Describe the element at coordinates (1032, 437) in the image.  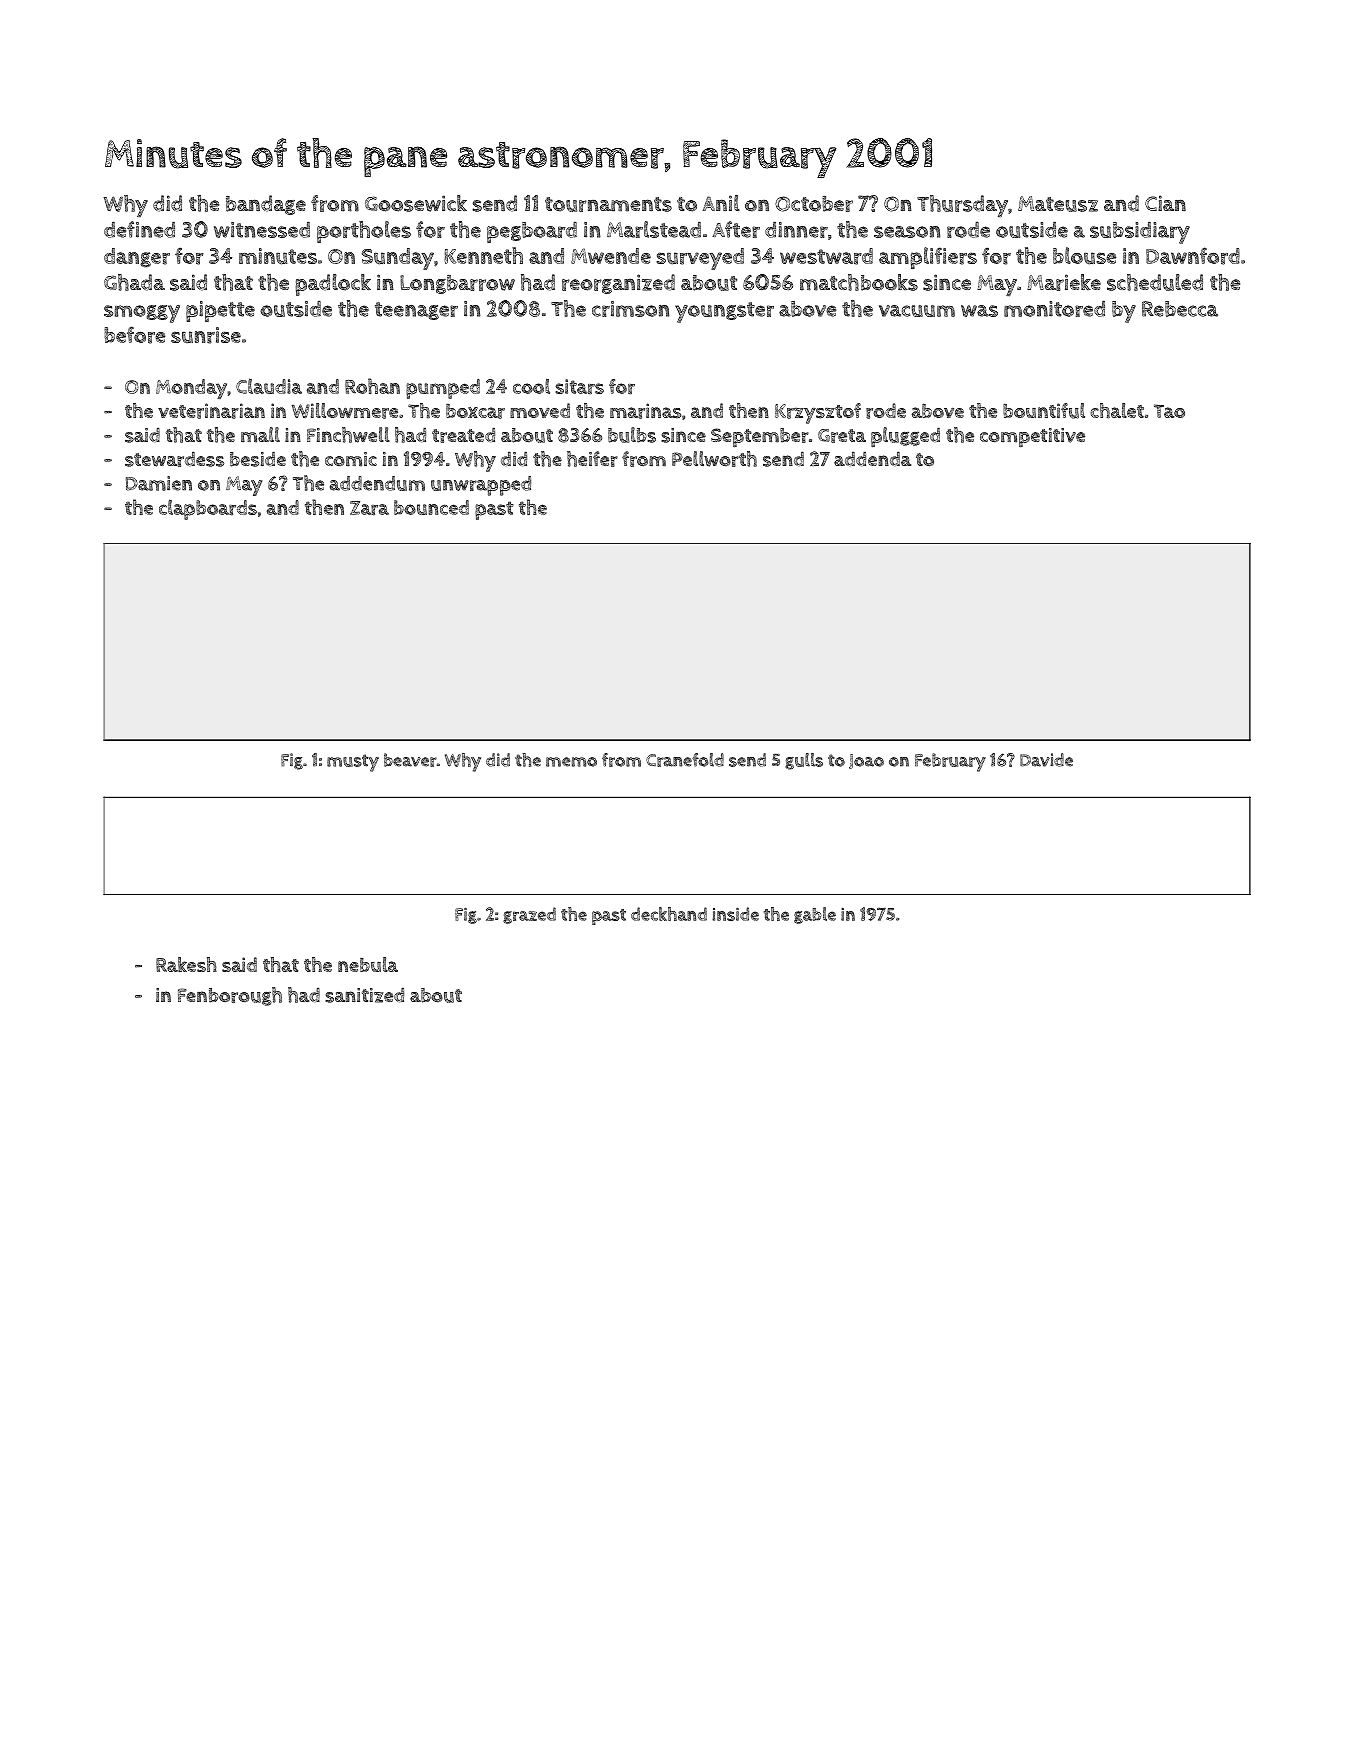
I see `competitive` at that location.
